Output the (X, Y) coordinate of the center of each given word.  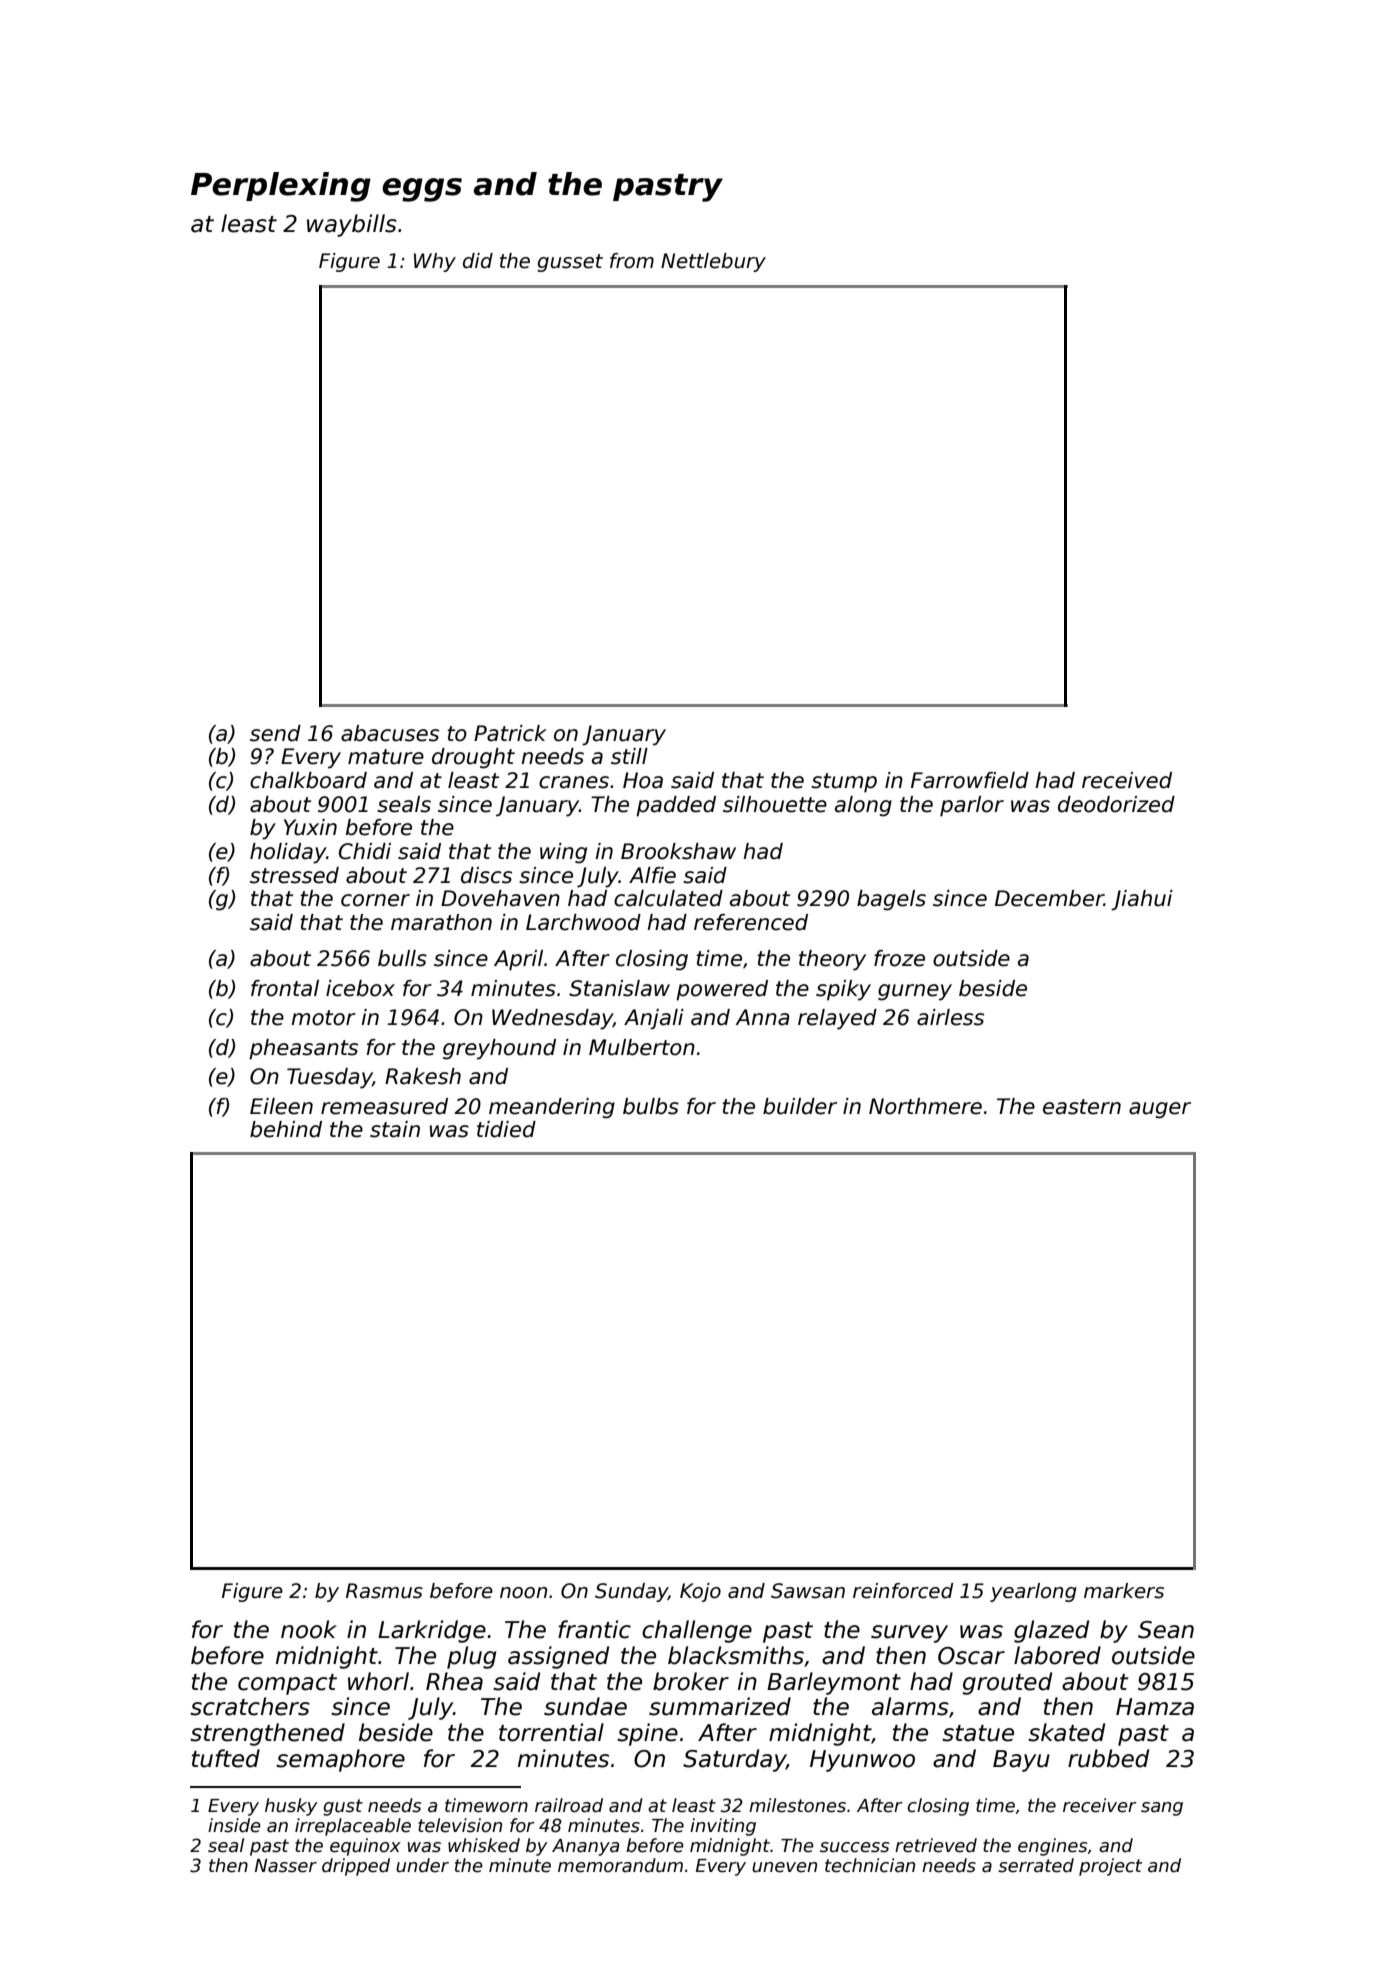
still (629, 756)
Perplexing (281, 187)
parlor (972, 806)
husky (291, 1807)
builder (800, 1106)
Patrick (510, 733)
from (632, 261)
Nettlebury (713, 262)
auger (1160, 1110)
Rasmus (384, 1591)
